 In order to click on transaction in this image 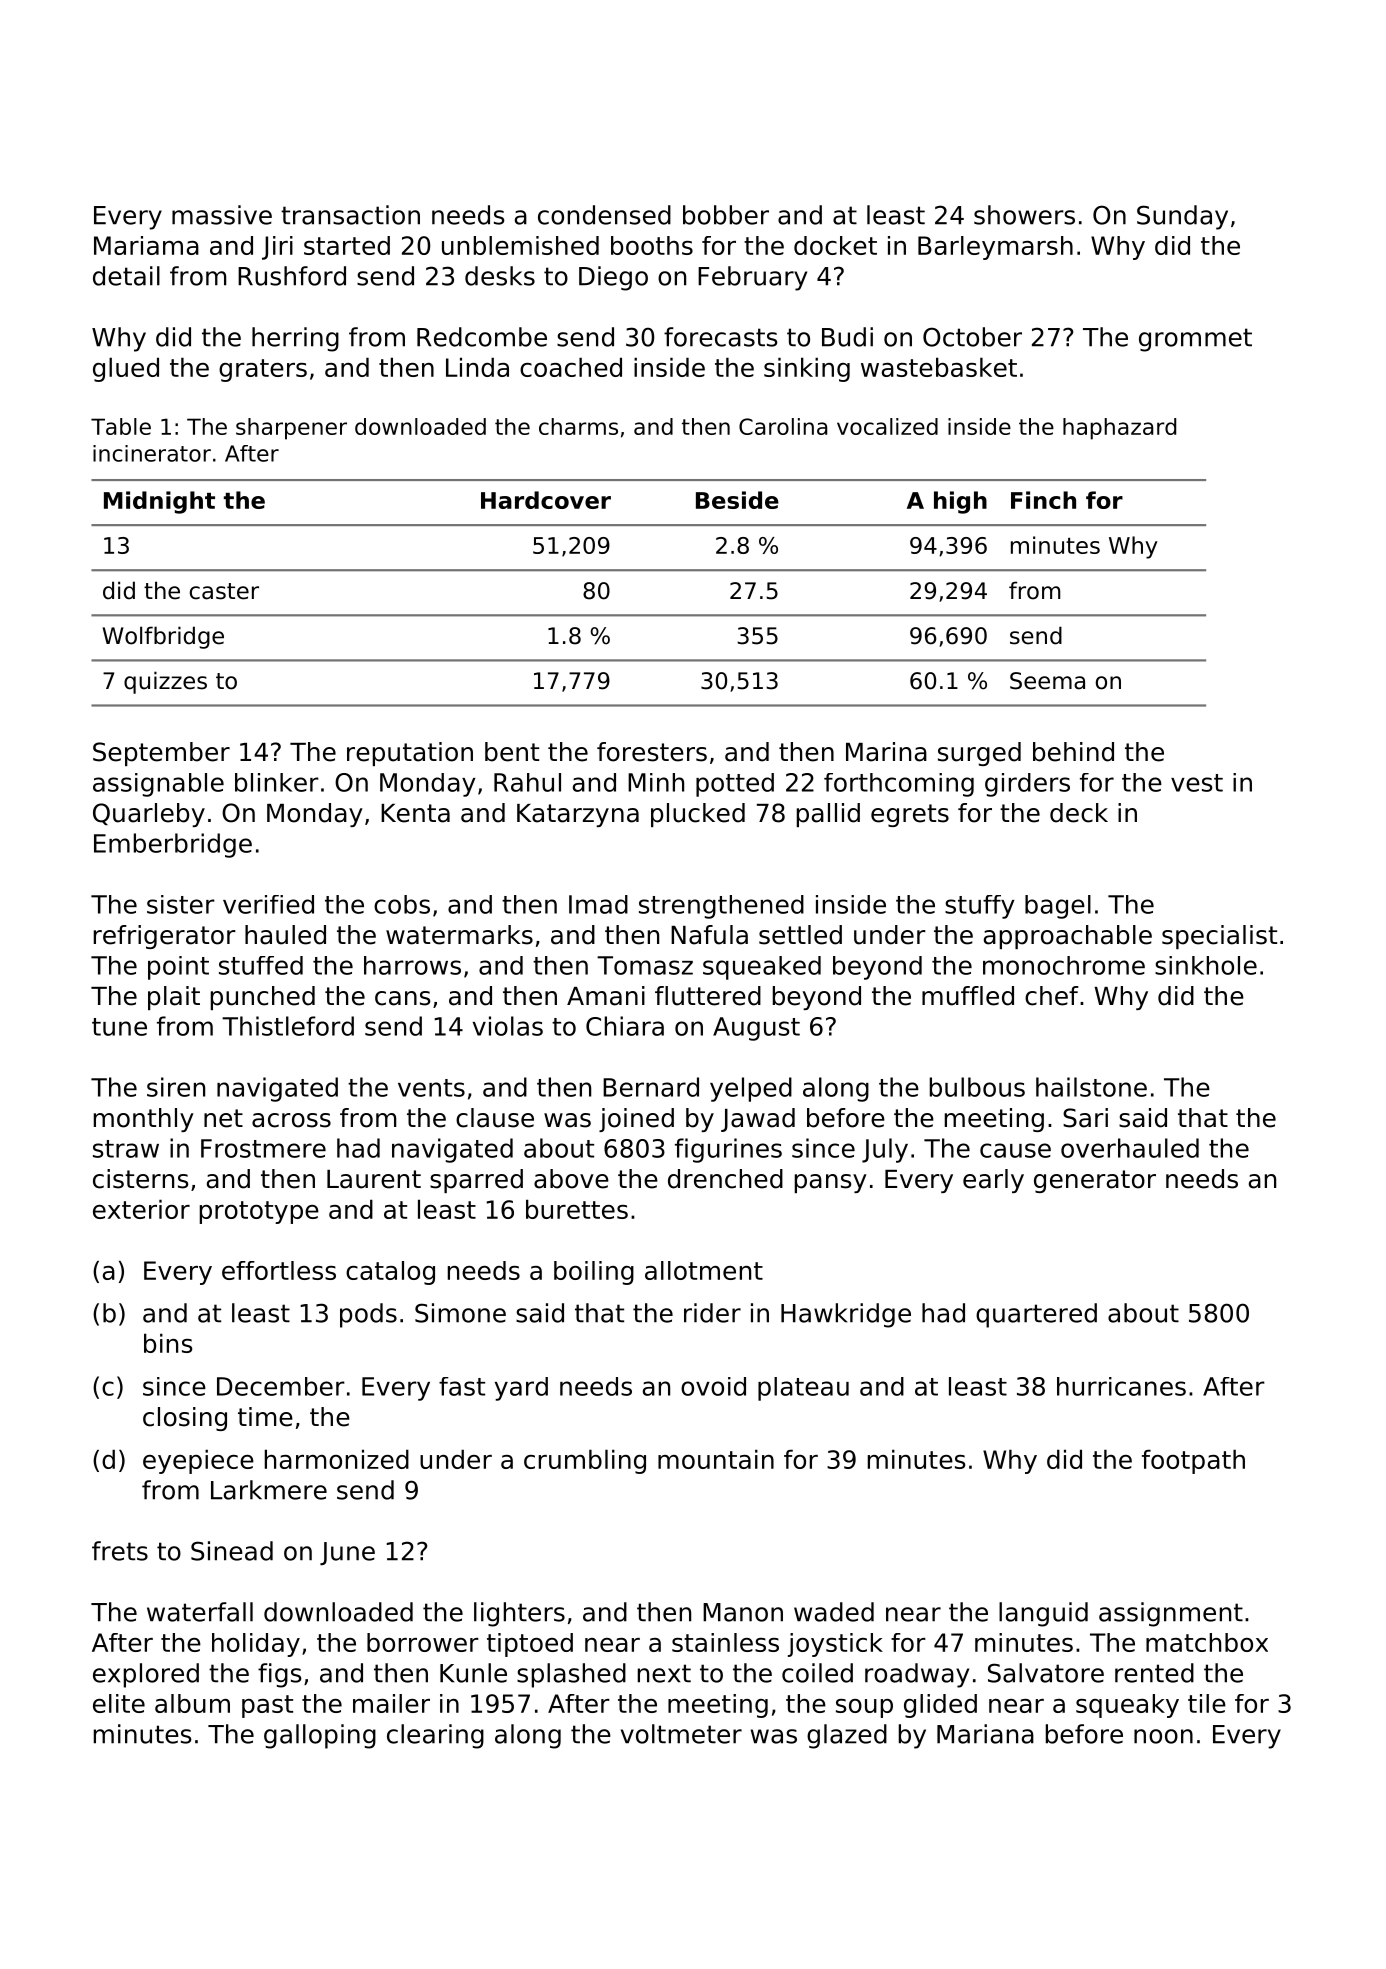, I will do `click(350, 215)`.
